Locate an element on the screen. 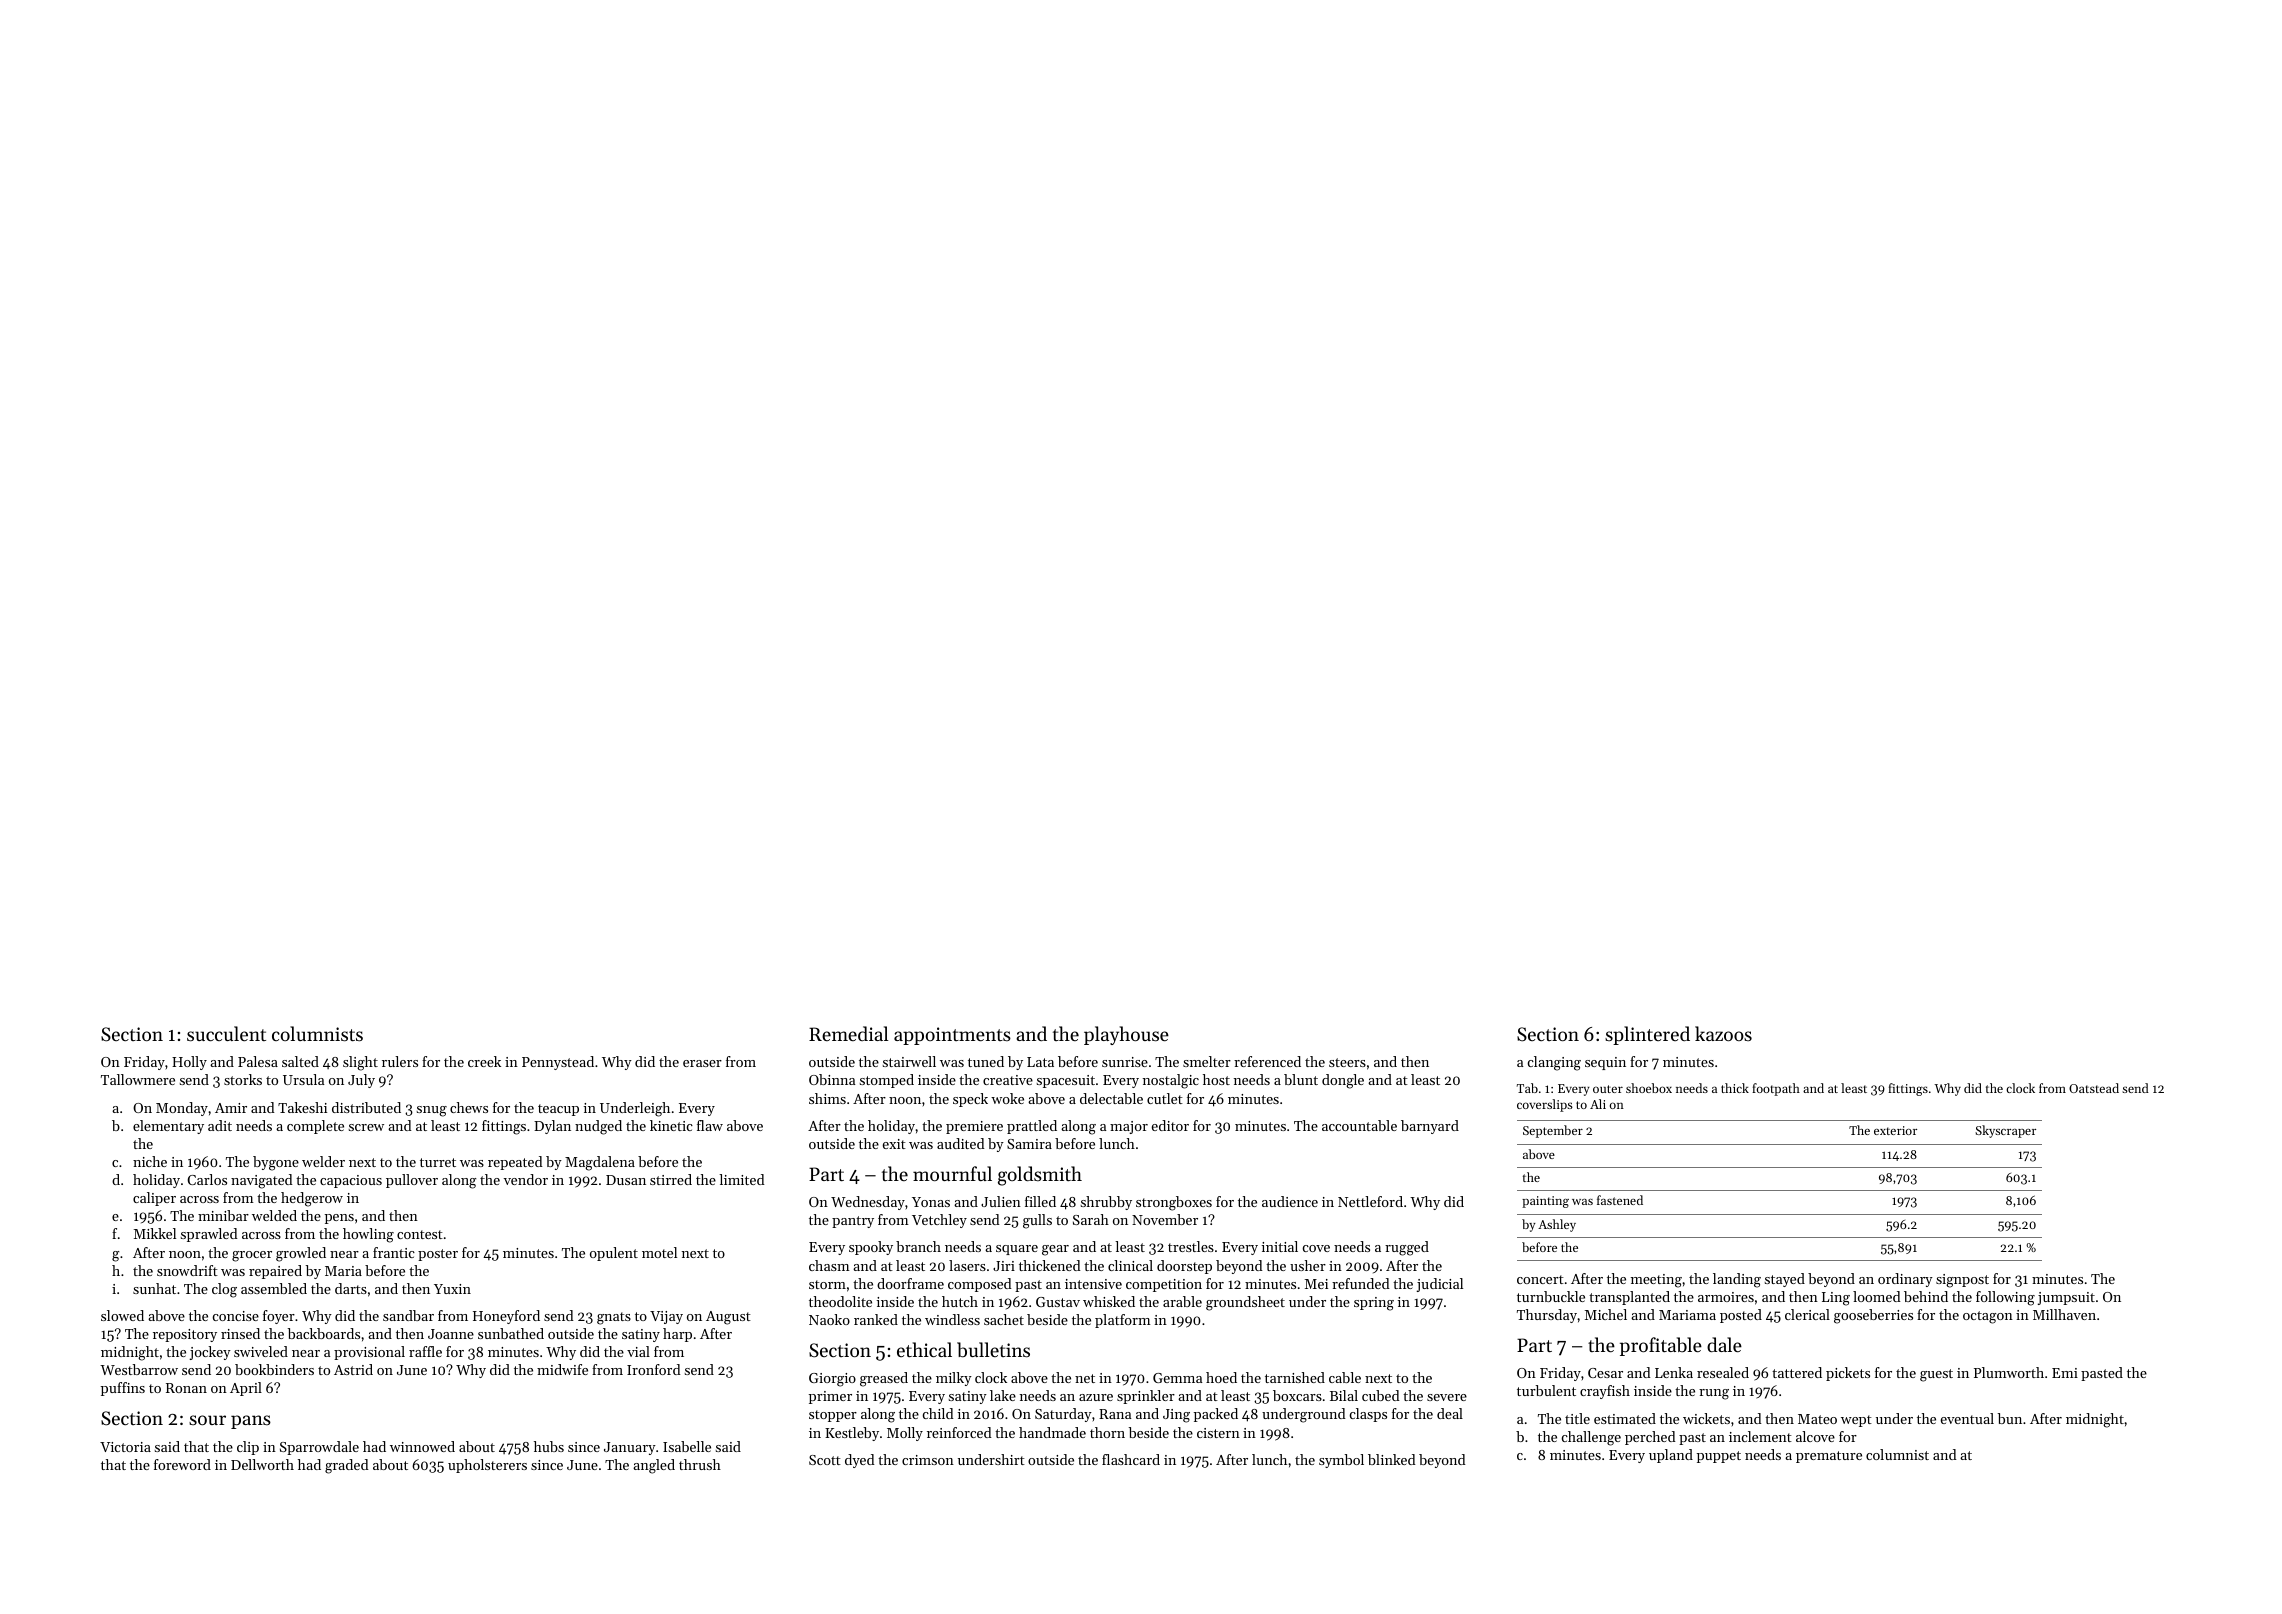  mournful is located at coordinates (952, 1173).
